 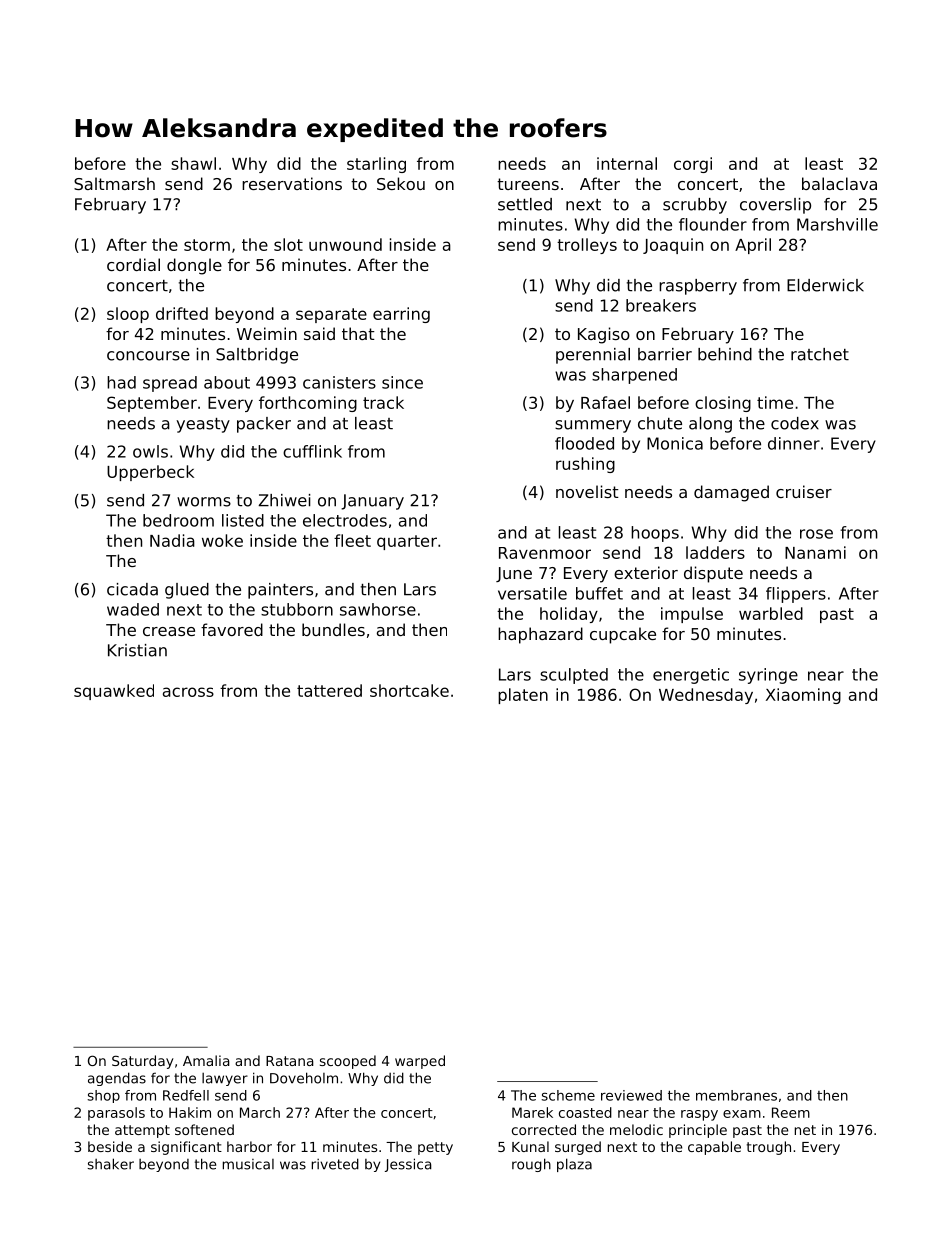 I want to click on platen, so click(x=523, y=696).
